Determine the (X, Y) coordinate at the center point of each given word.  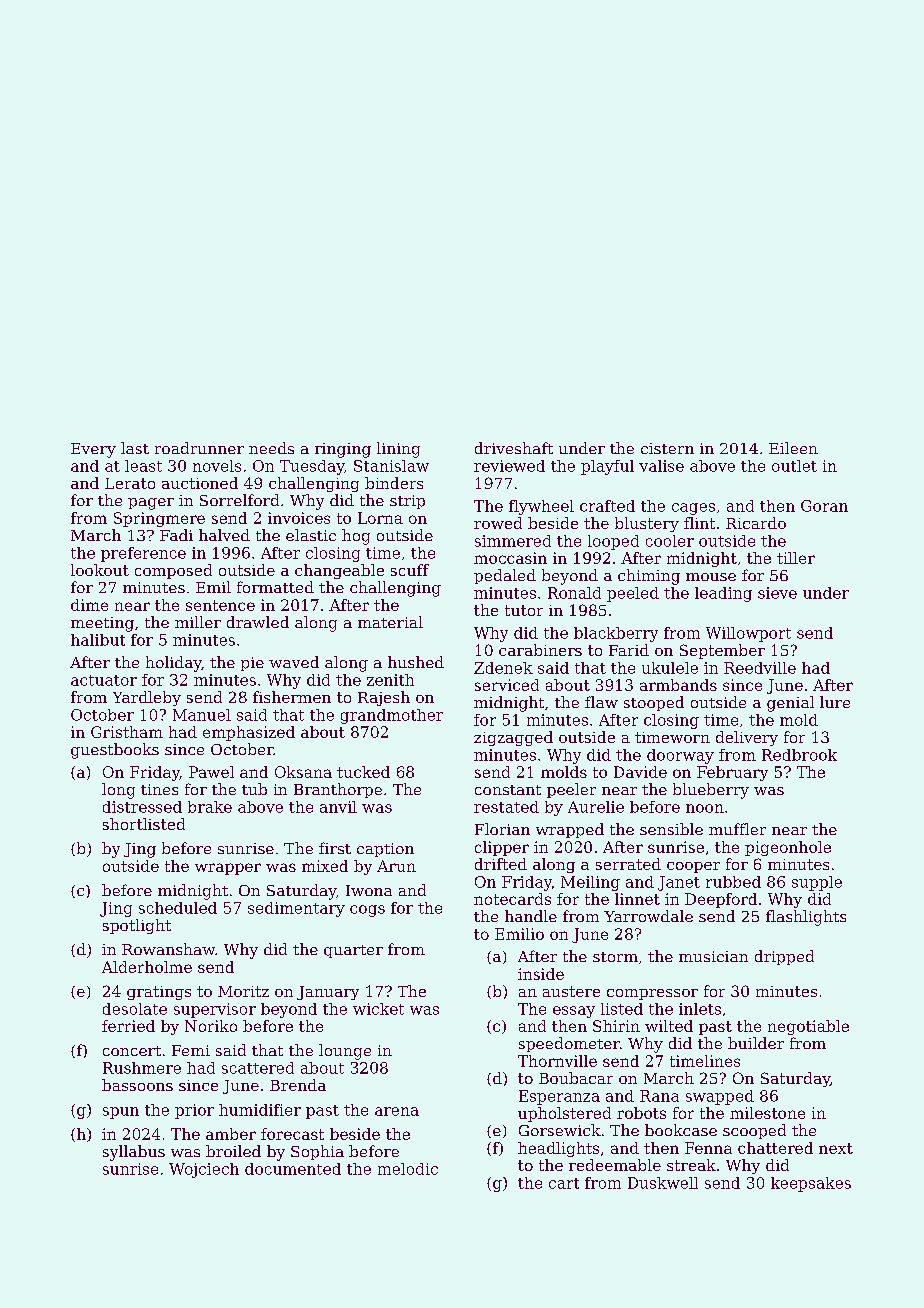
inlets (700, 1009)
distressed (142, 807)
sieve (777, 593)
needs (271, 448)
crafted (607, 506)
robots (641, 1113)
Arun (396, 866)
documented (293, 1169)
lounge (345, 1052)
